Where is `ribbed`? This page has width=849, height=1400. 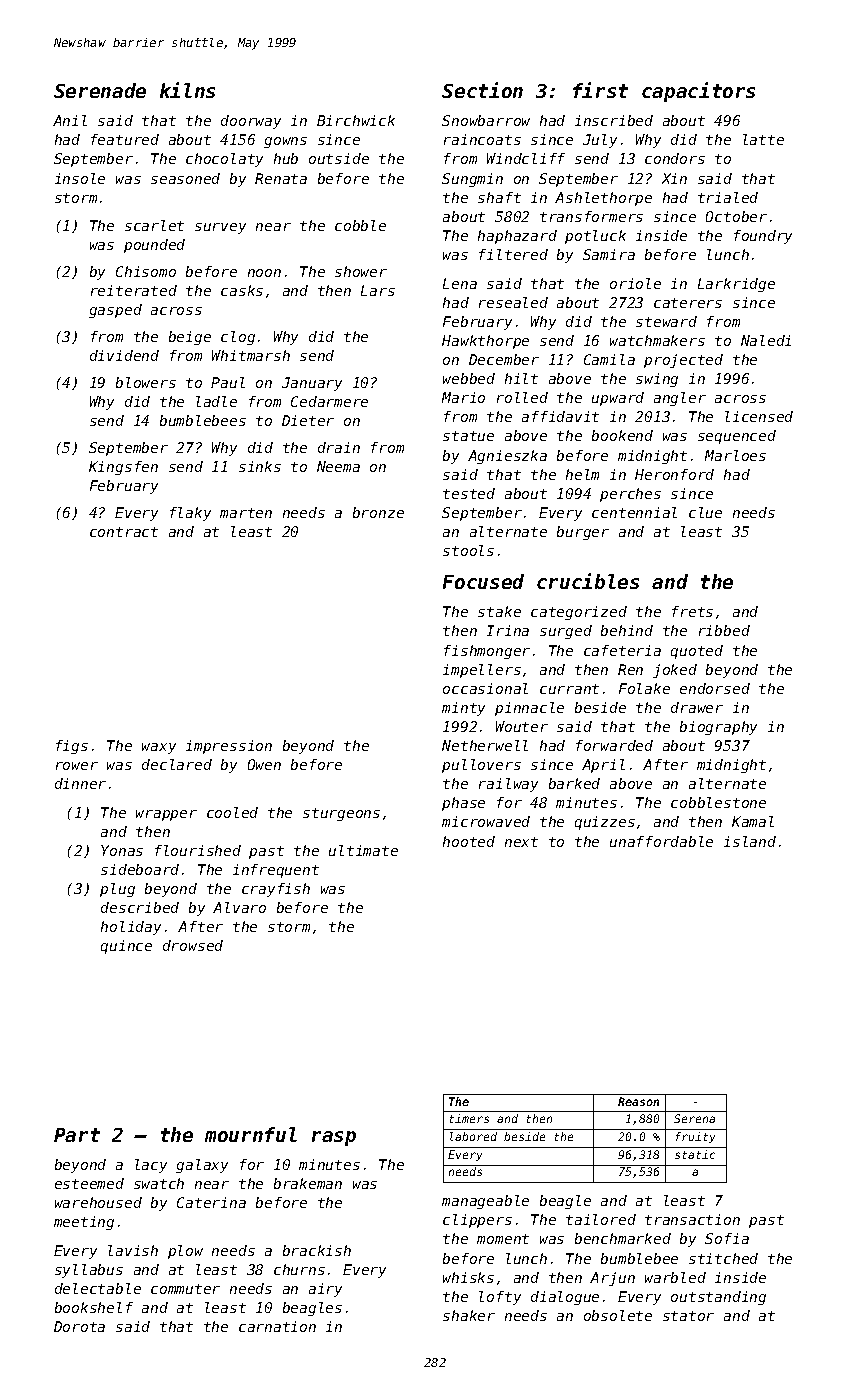
ribbed is located at coordinates (724, 630).
